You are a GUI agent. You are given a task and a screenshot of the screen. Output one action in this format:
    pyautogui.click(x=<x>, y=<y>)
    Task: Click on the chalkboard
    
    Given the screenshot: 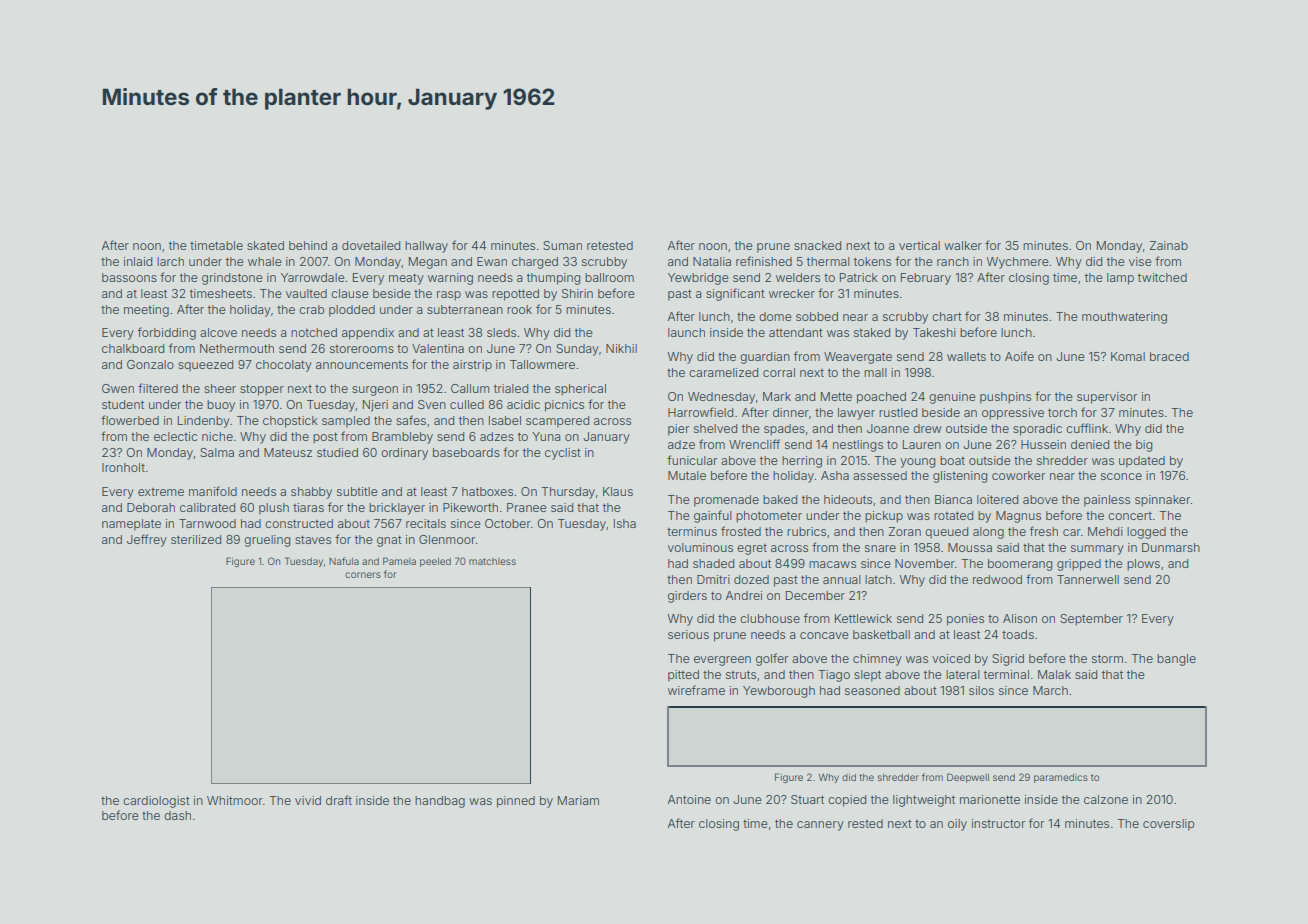 What is the action you would take?
    pyautogui.click(x=133, y=348)
